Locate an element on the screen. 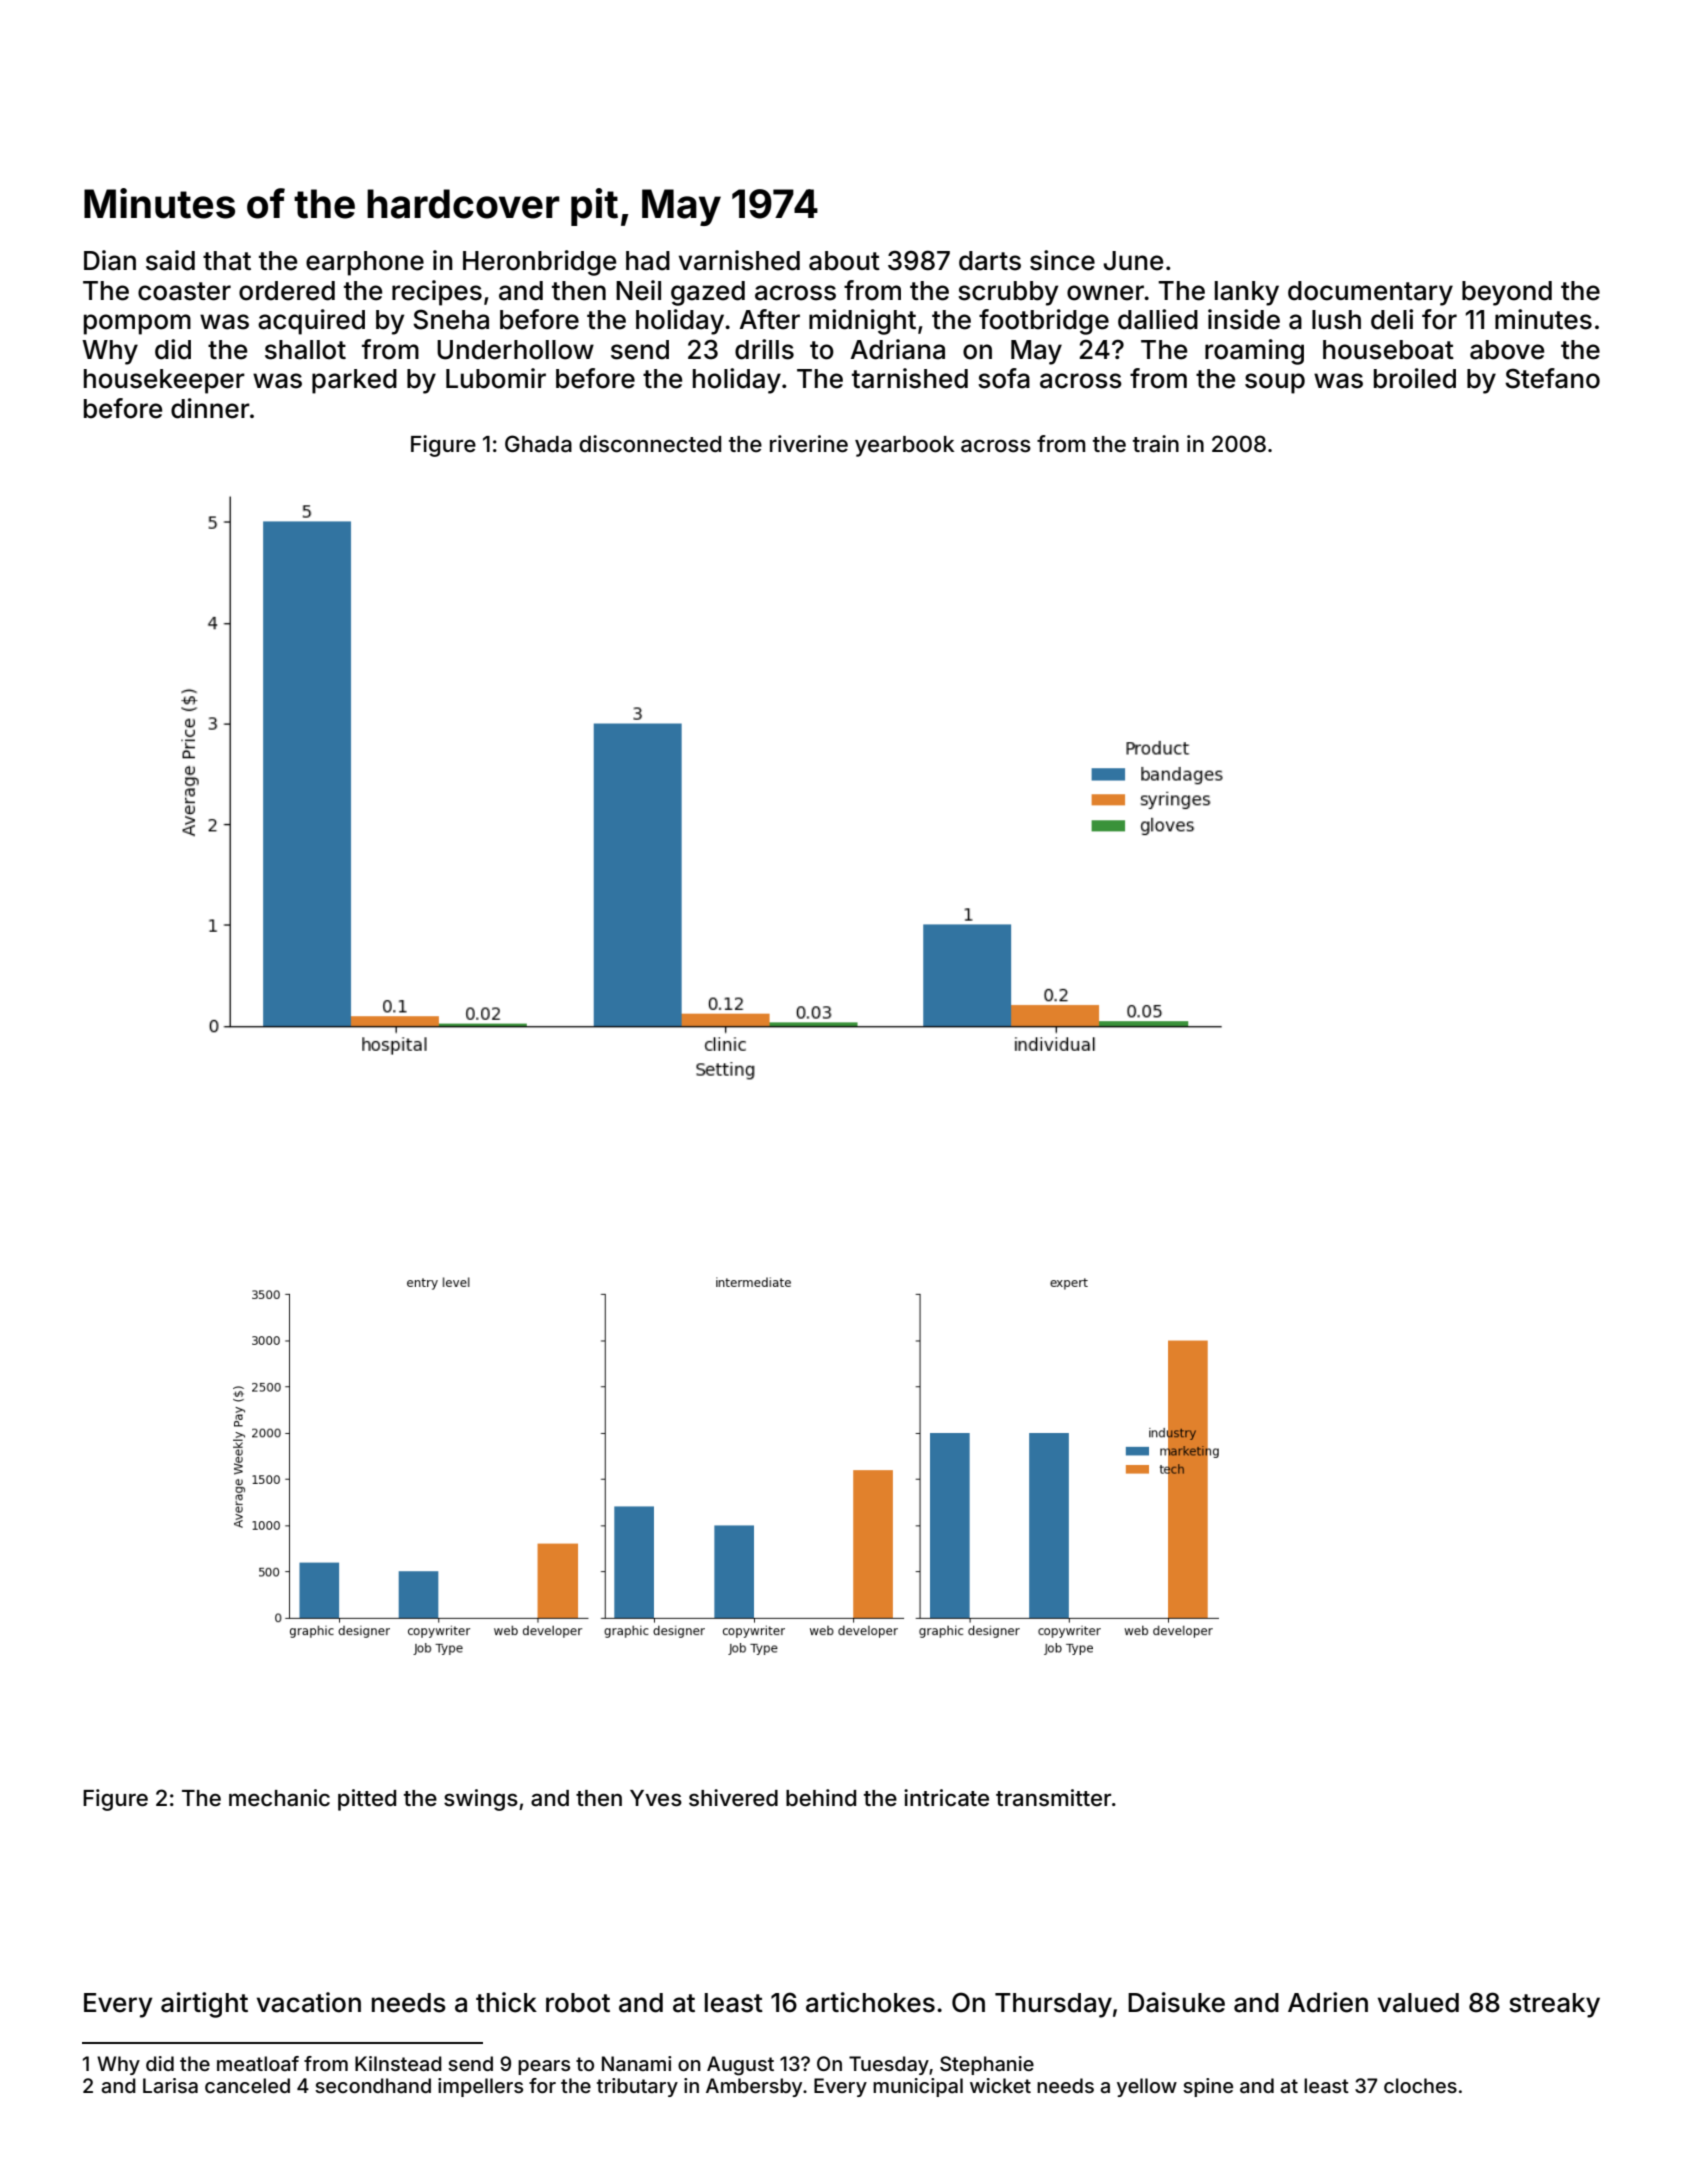 The height and width of the screenshot is (2178, 1683). Stefano is located at coordinates (1552, 378).
